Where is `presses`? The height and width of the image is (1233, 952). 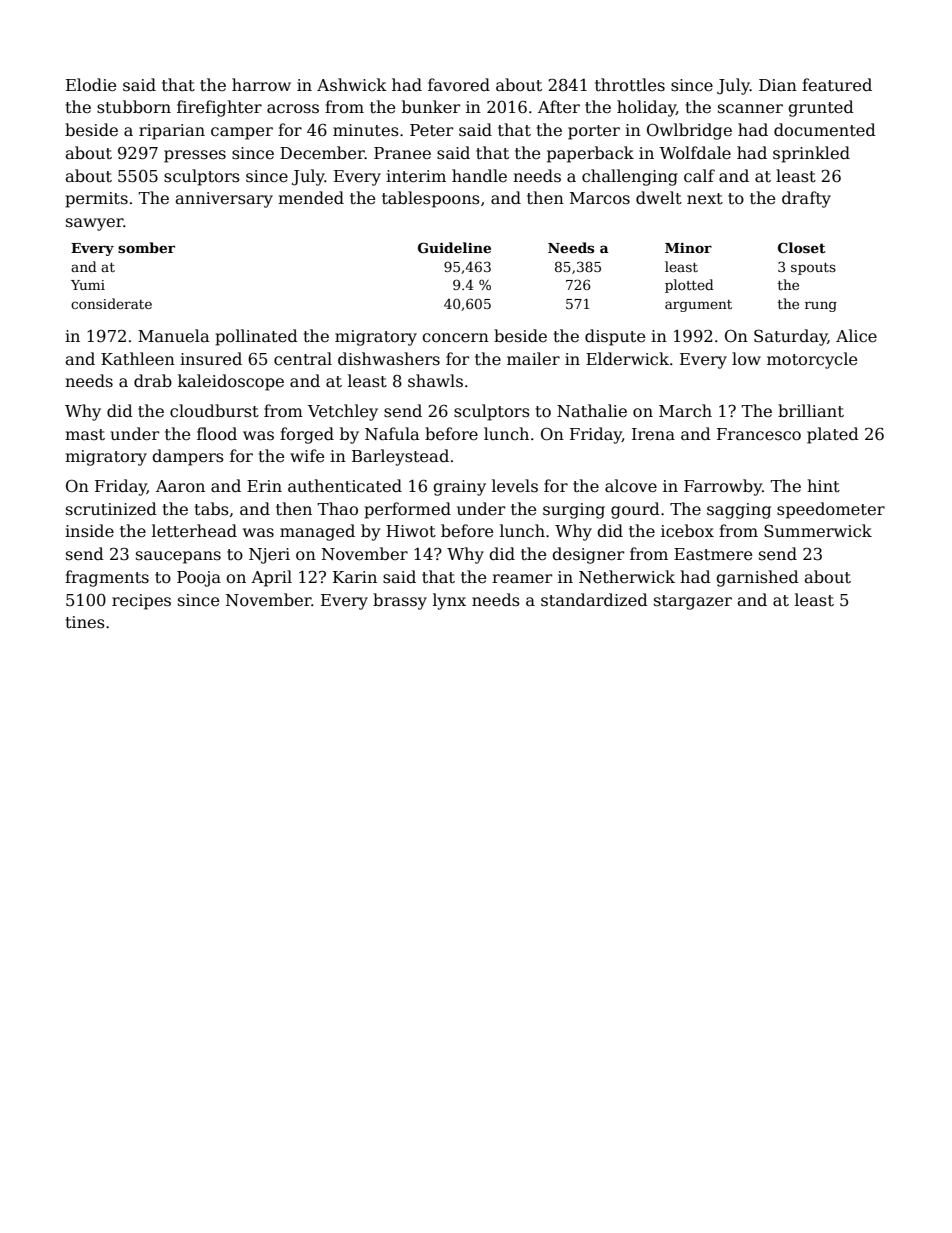
presses is located at coordinates (195, 156).
